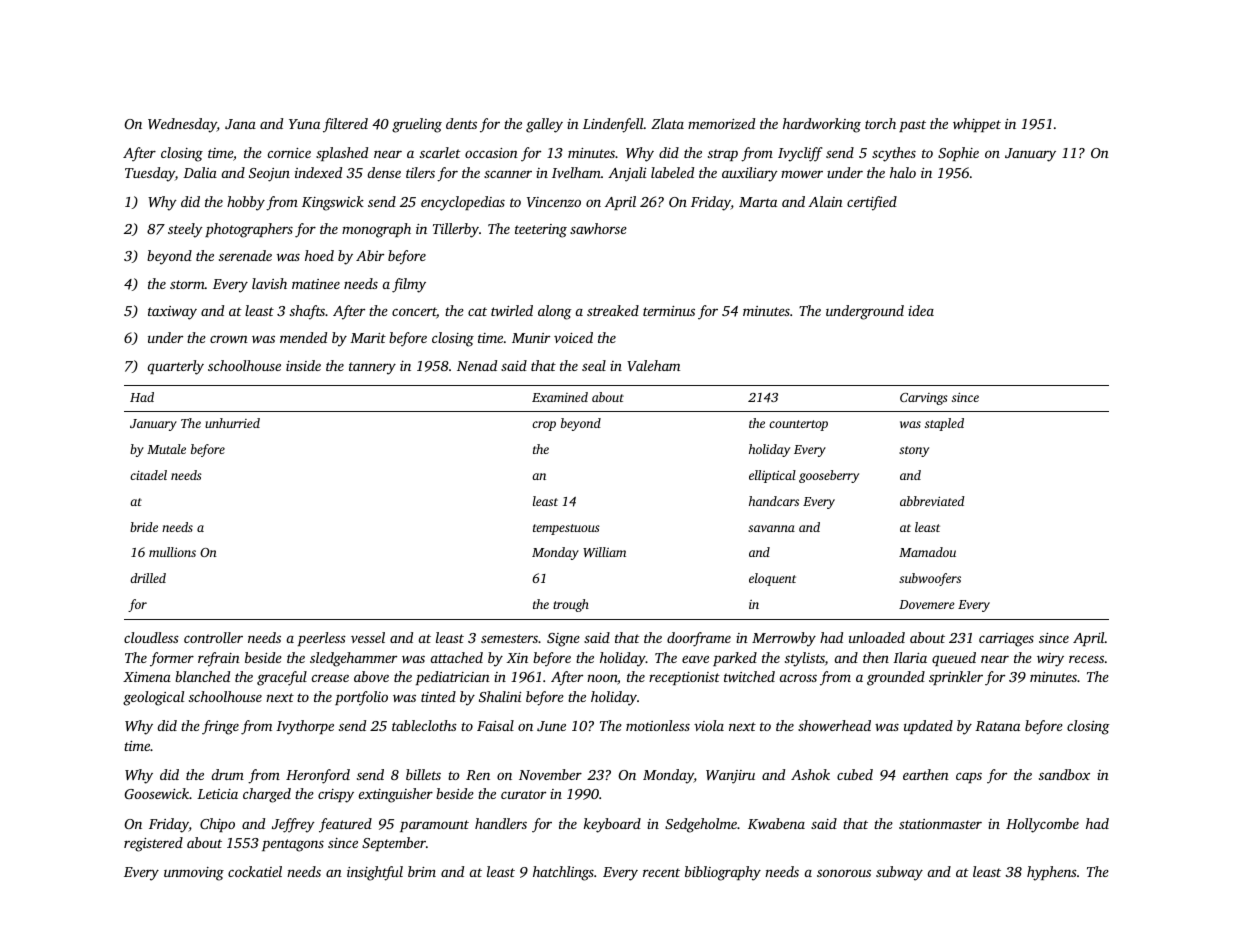  Describe the element at coordinates (566, 529) in the screenshot. I see `tempestuous` at that location.
